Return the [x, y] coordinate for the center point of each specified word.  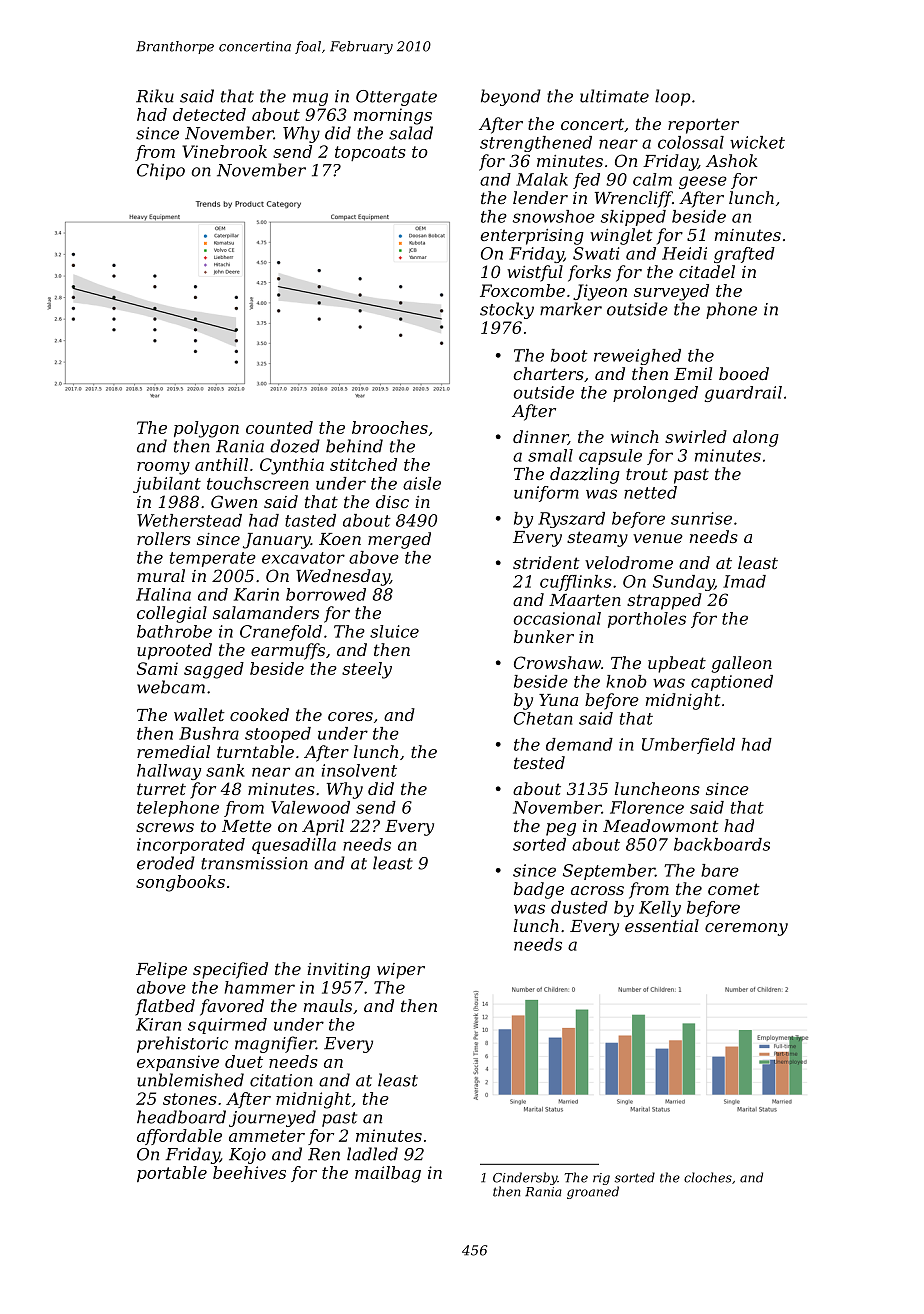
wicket [757, 142]
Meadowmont [661, 825]
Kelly [660, 909]
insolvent [359, 770]
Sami [157, 668]
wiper [401, 971]
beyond [511, 97]
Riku [155, 96]
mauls [328, 1005]
